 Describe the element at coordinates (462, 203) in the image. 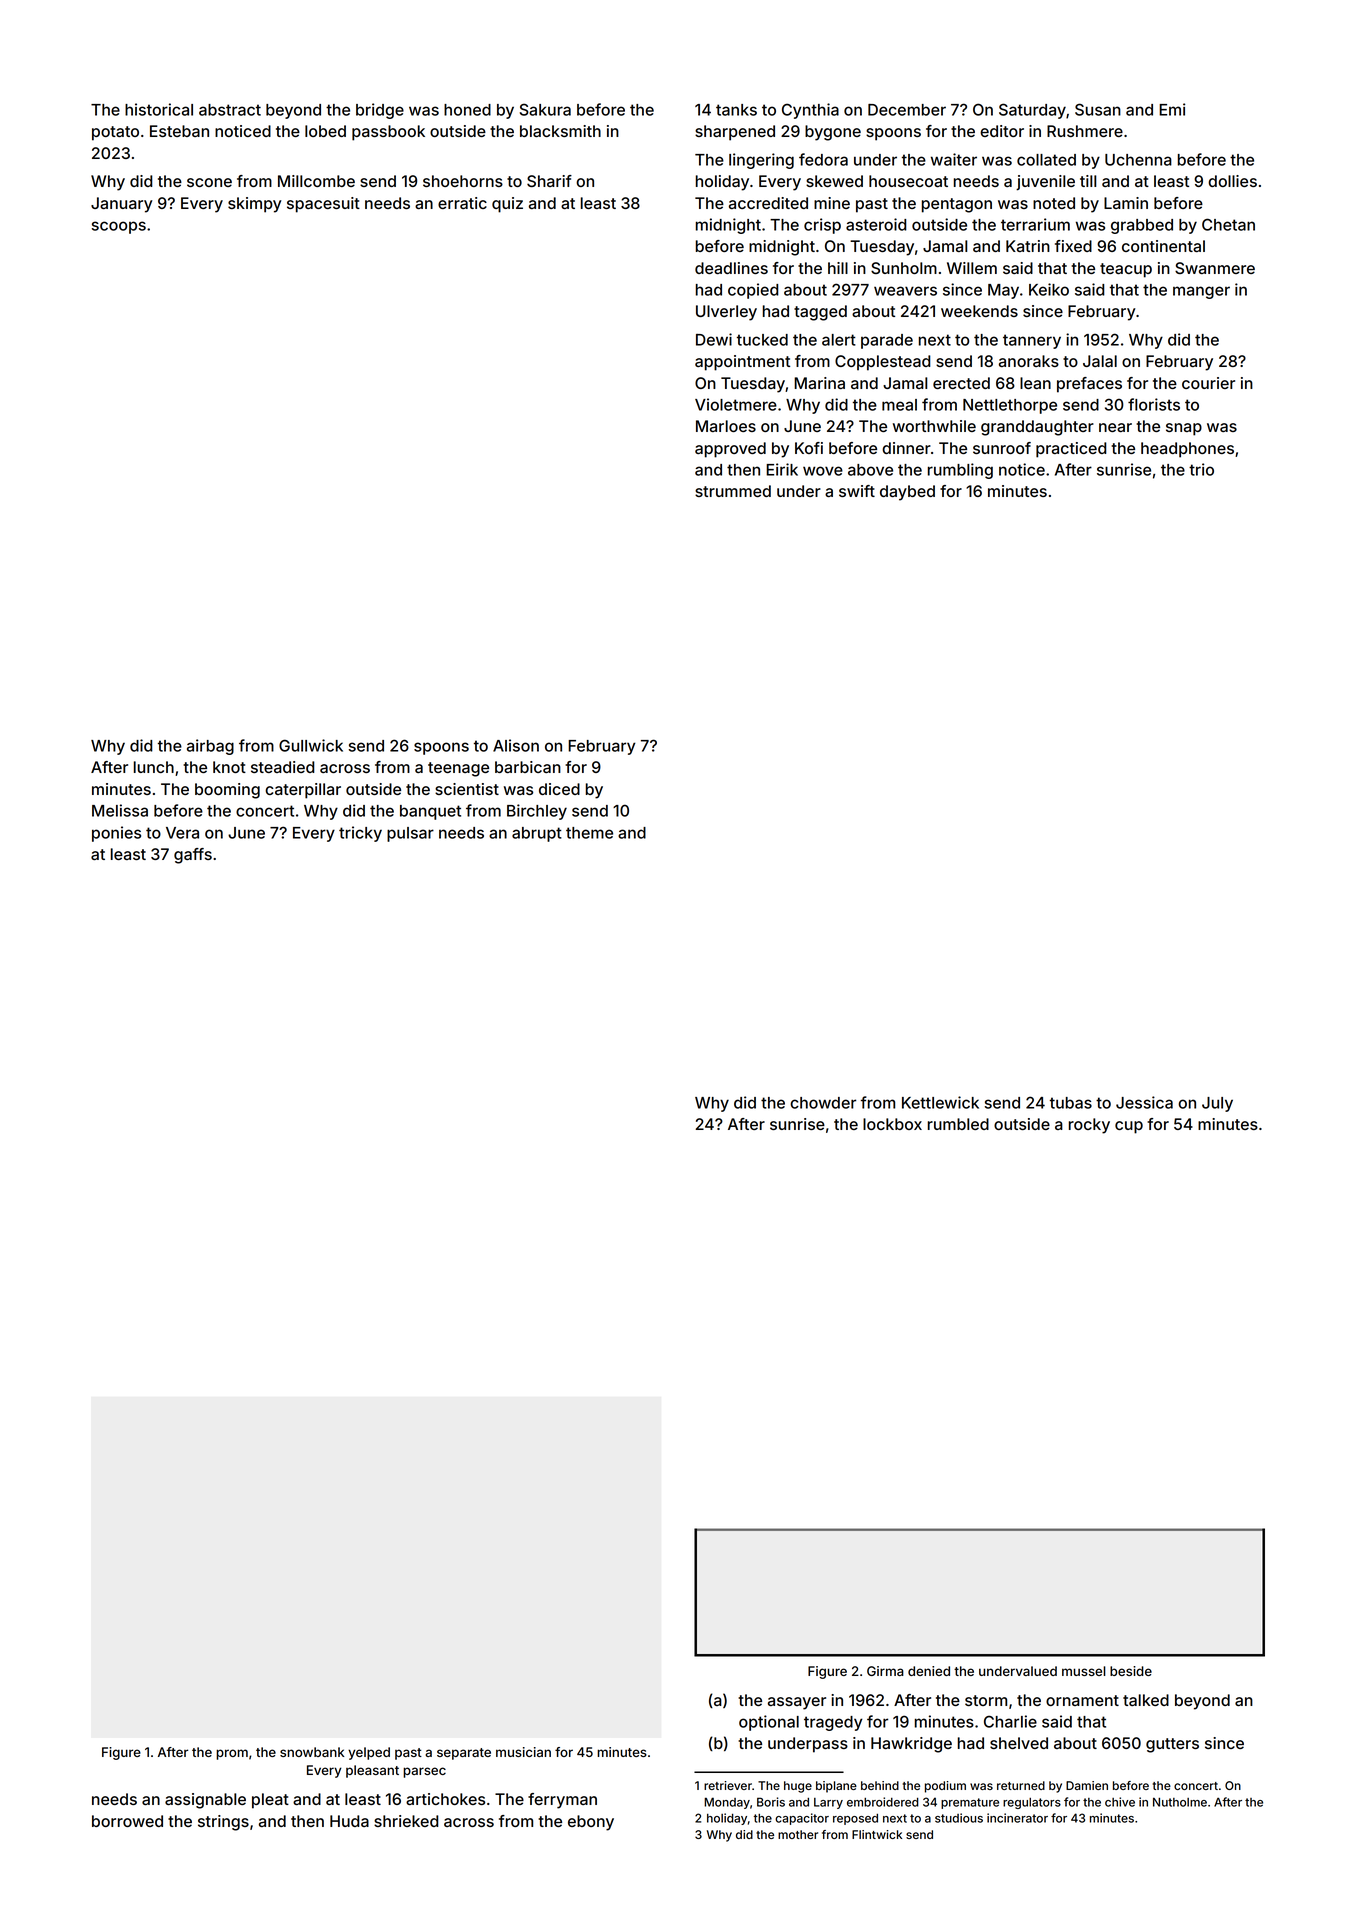

I see `erratic` at that location.
